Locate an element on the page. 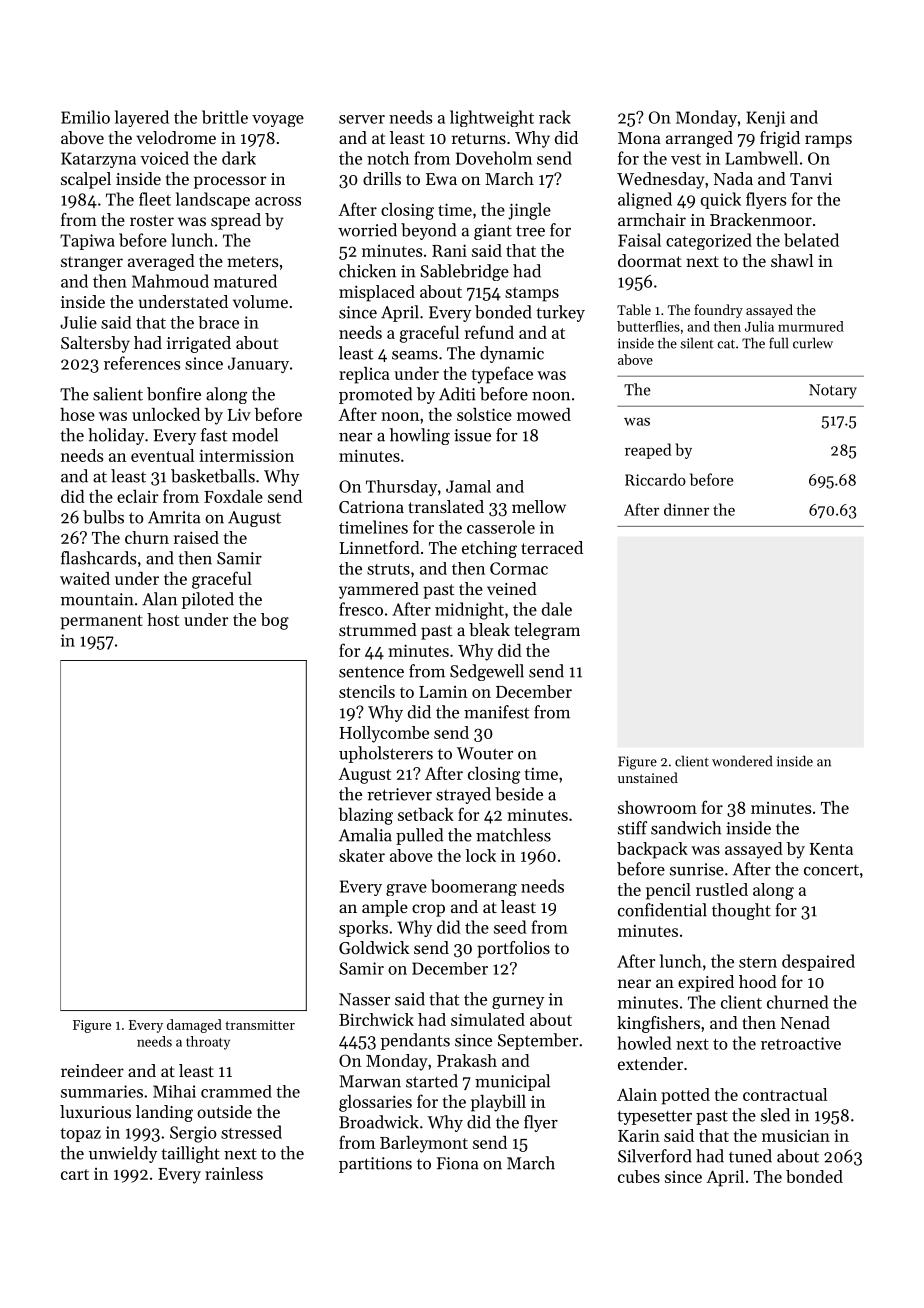  wondered is located at coordinates (742, 761).
